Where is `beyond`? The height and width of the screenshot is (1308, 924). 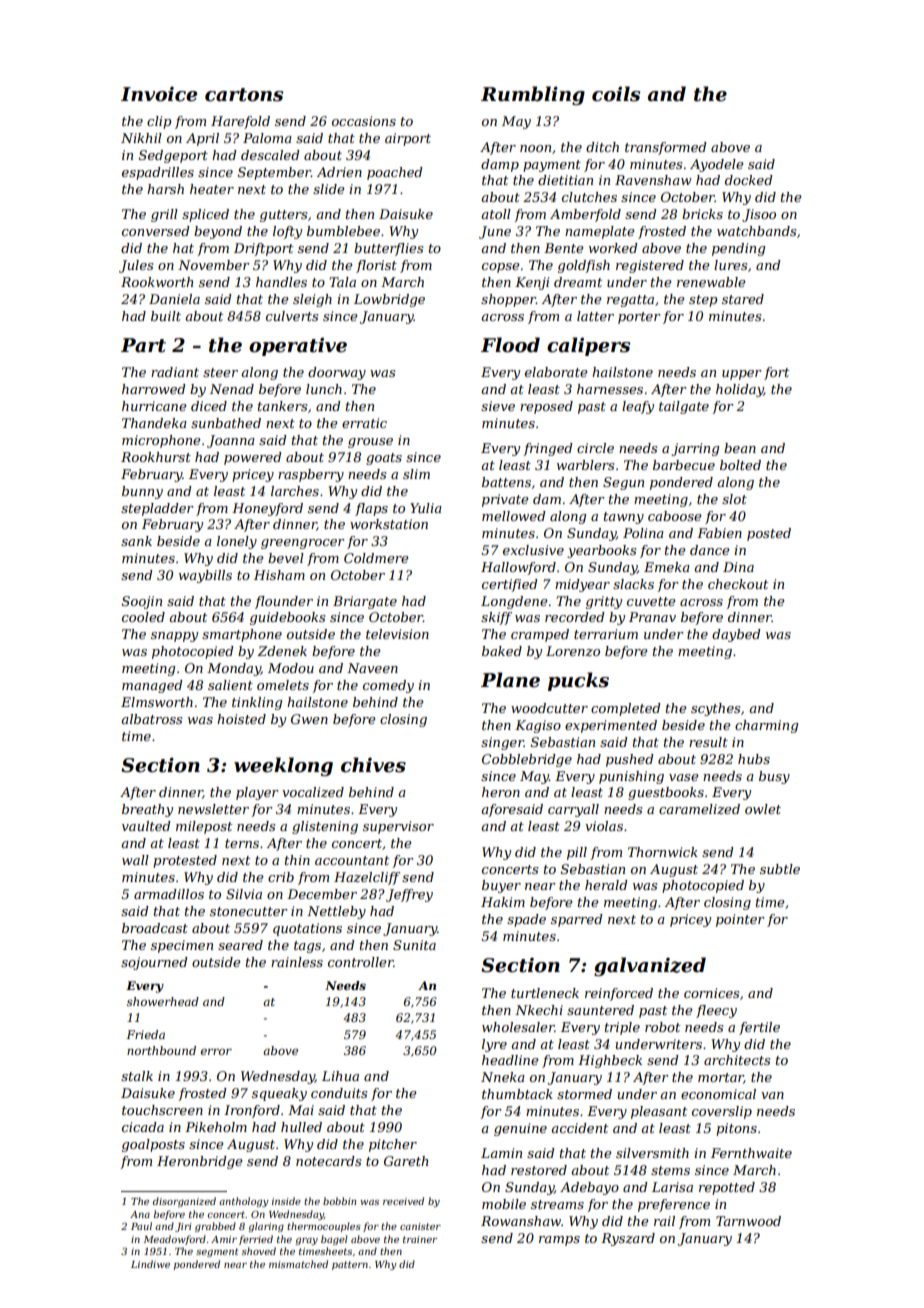
beyond is located at coordinates (218, 232).
